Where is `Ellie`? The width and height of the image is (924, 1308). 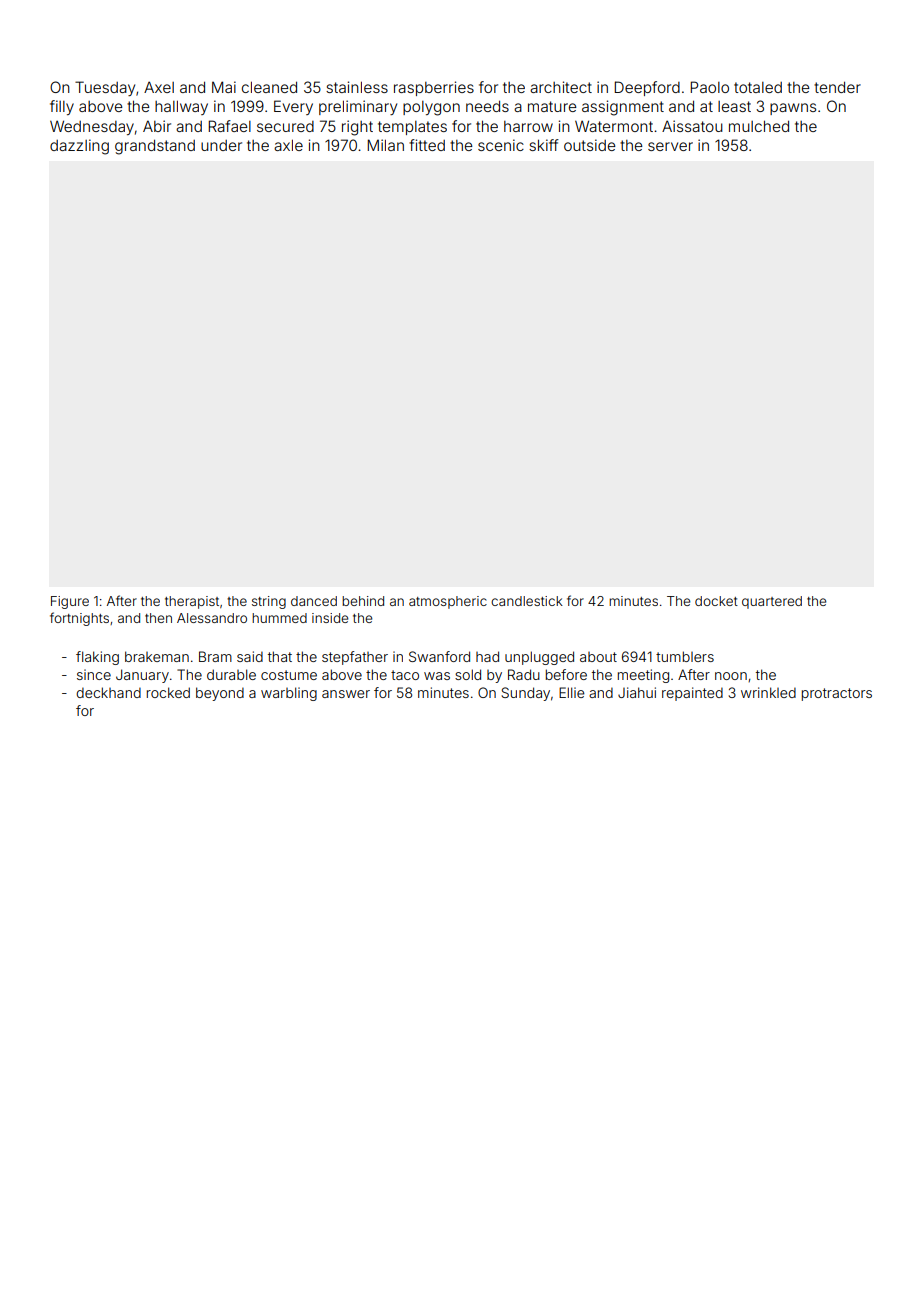
Ellie is located at coordinates (572, 692).
